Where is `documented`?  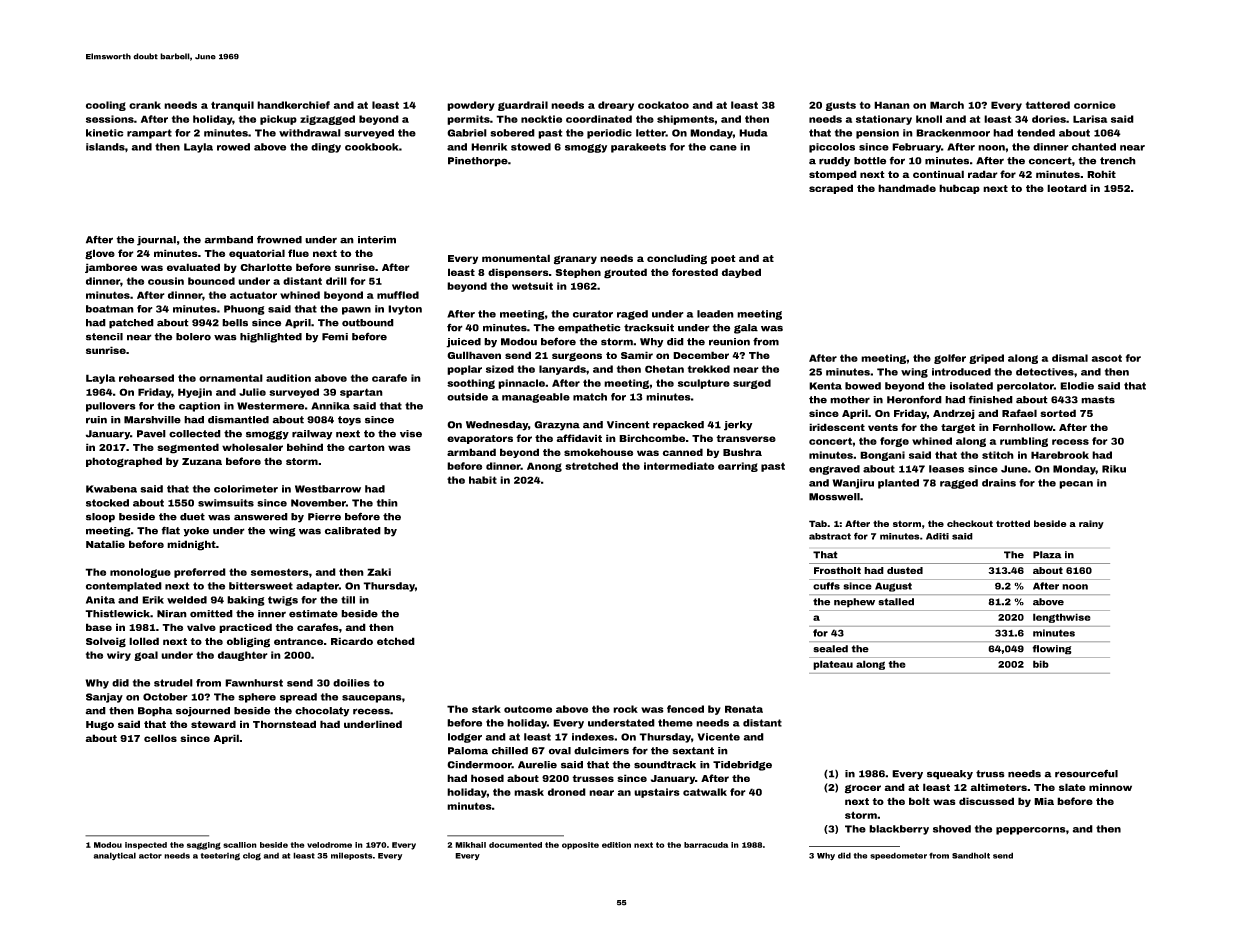 documented is located at coordinates (515, 845).
